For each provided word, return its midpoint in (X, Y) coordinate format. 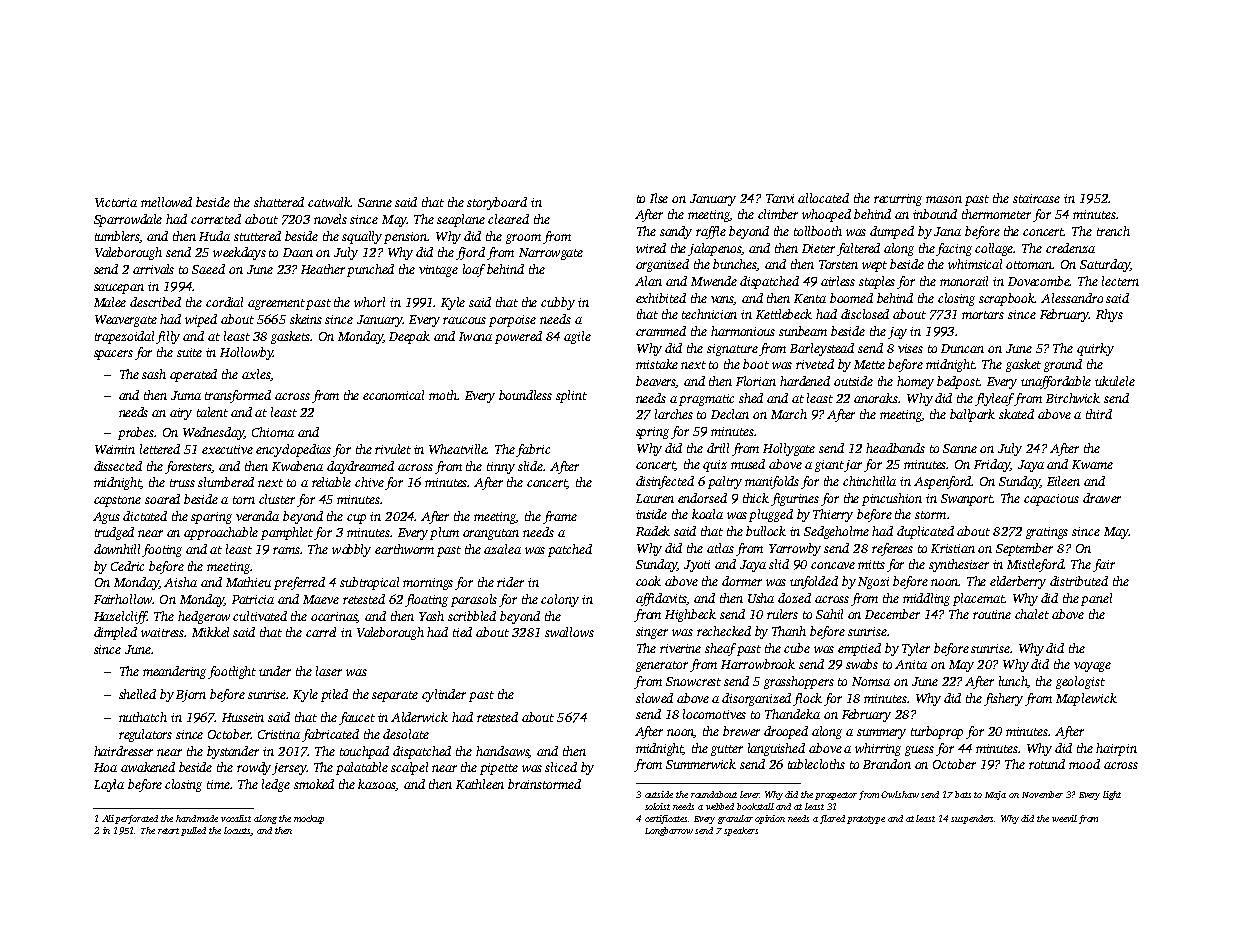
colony (560, 600)
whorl (369, 302)
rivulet (393, 449)
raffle (711, 232)
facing (954, 249)
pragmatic (706, 400)
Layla (109, 785)
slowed (654, 698)
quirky (1095, 349)
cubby (558, 303)
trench (1113, 231)
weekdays (239, 253)
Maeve (321, 599)
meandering (176, 672)
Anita (911, 664)
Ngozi (873, 583)
